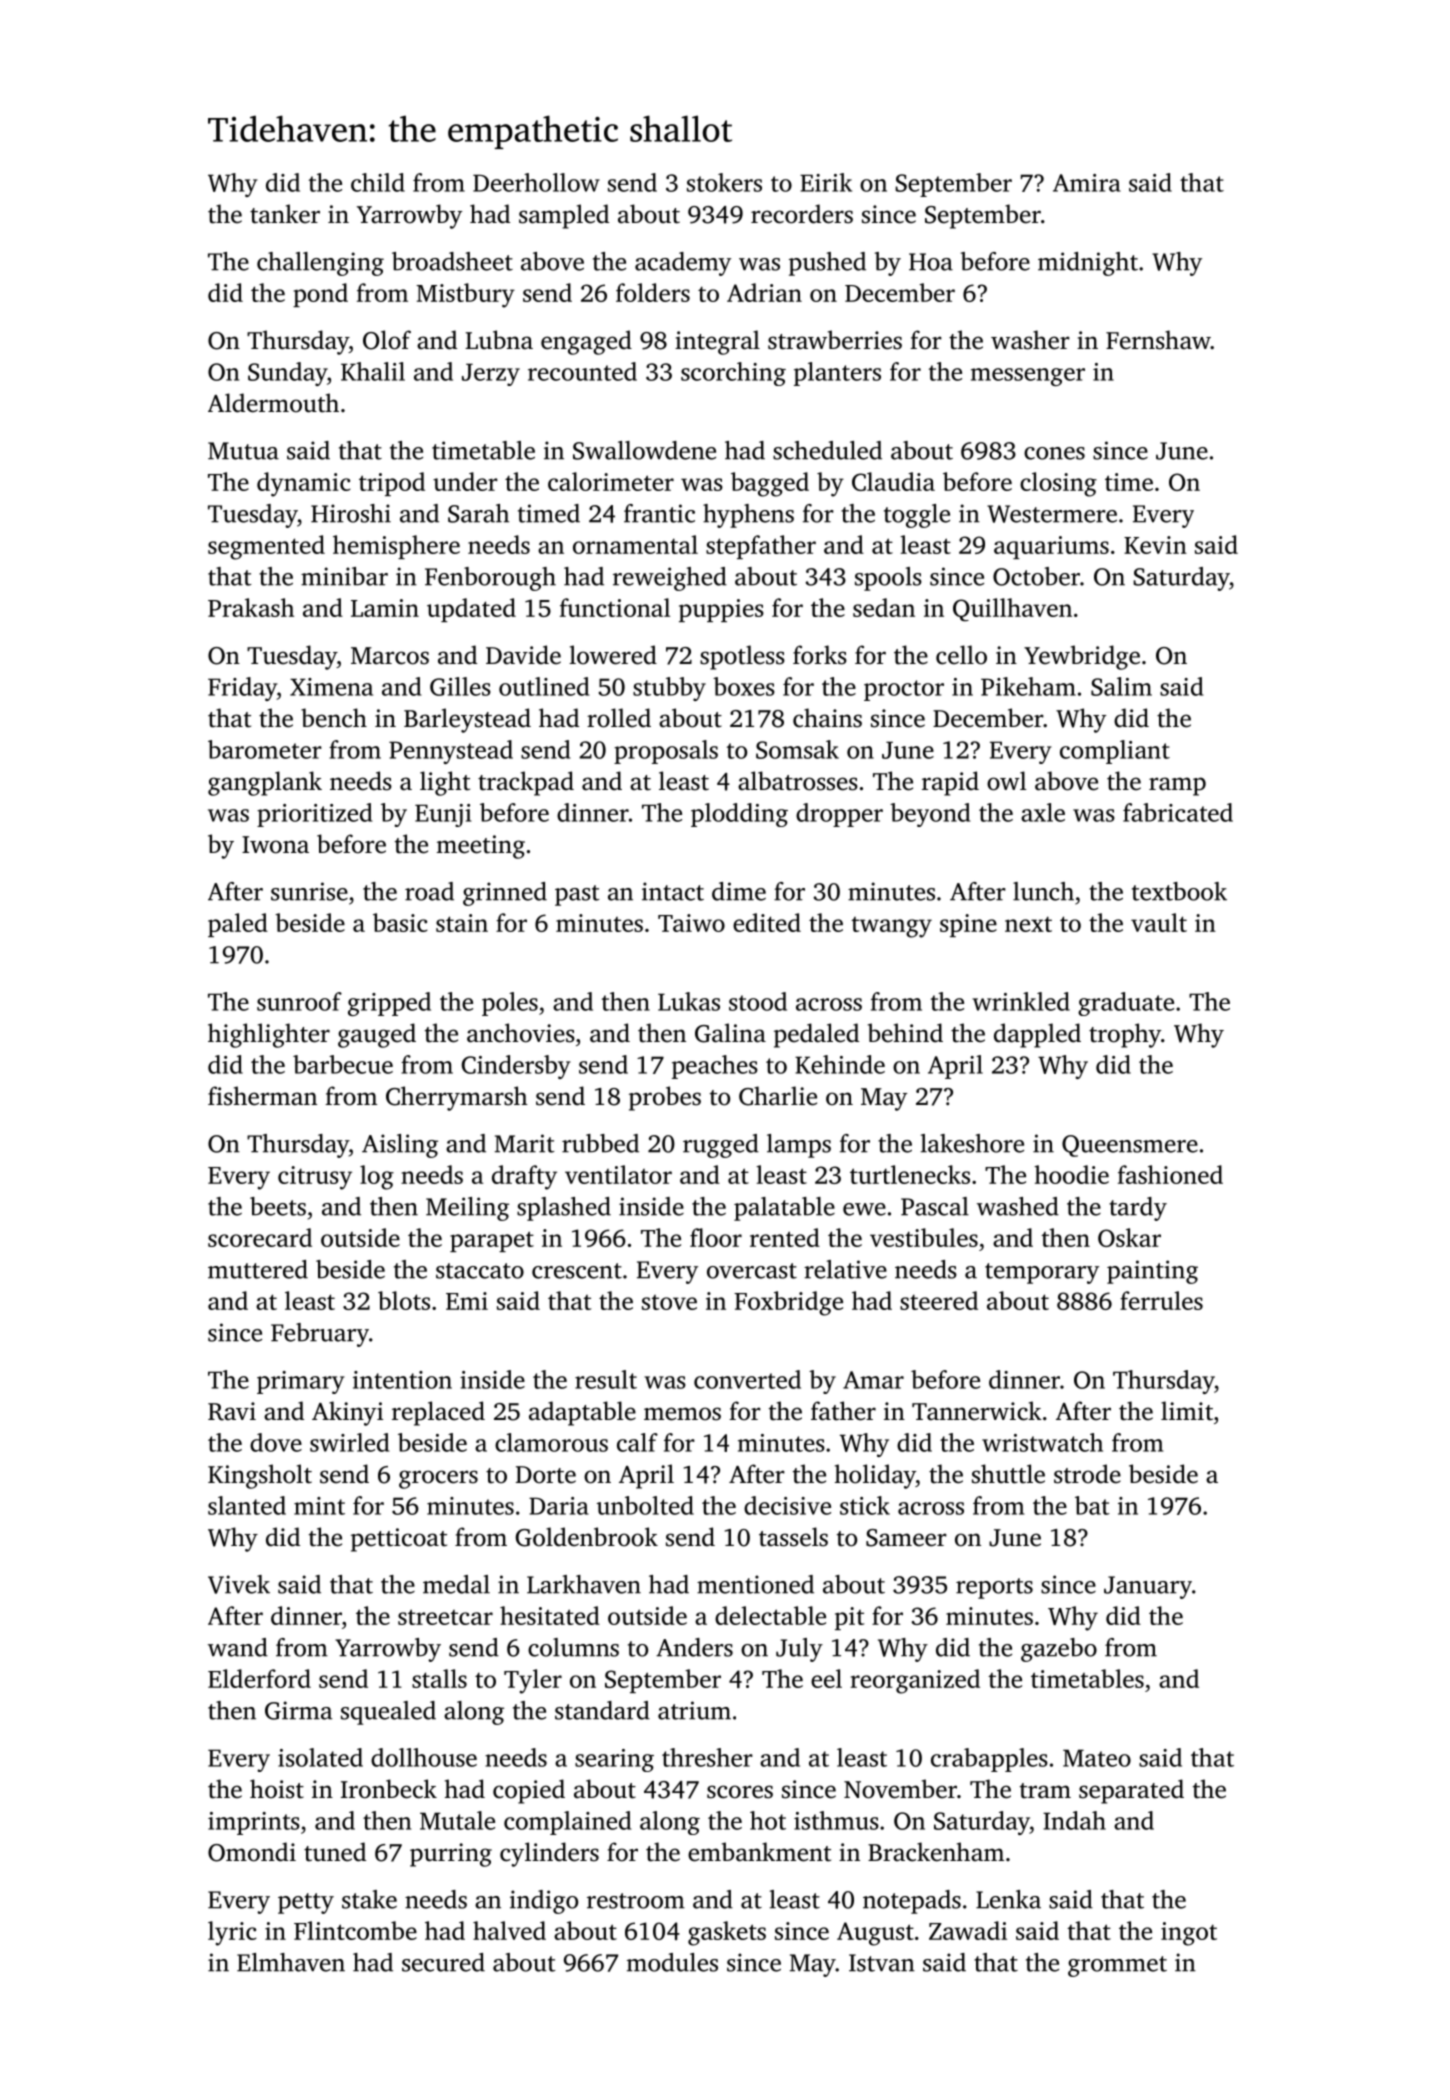 The width and height of the screenshot is (1450, 2100). I want to click on Amira, so click(1087, 183).
